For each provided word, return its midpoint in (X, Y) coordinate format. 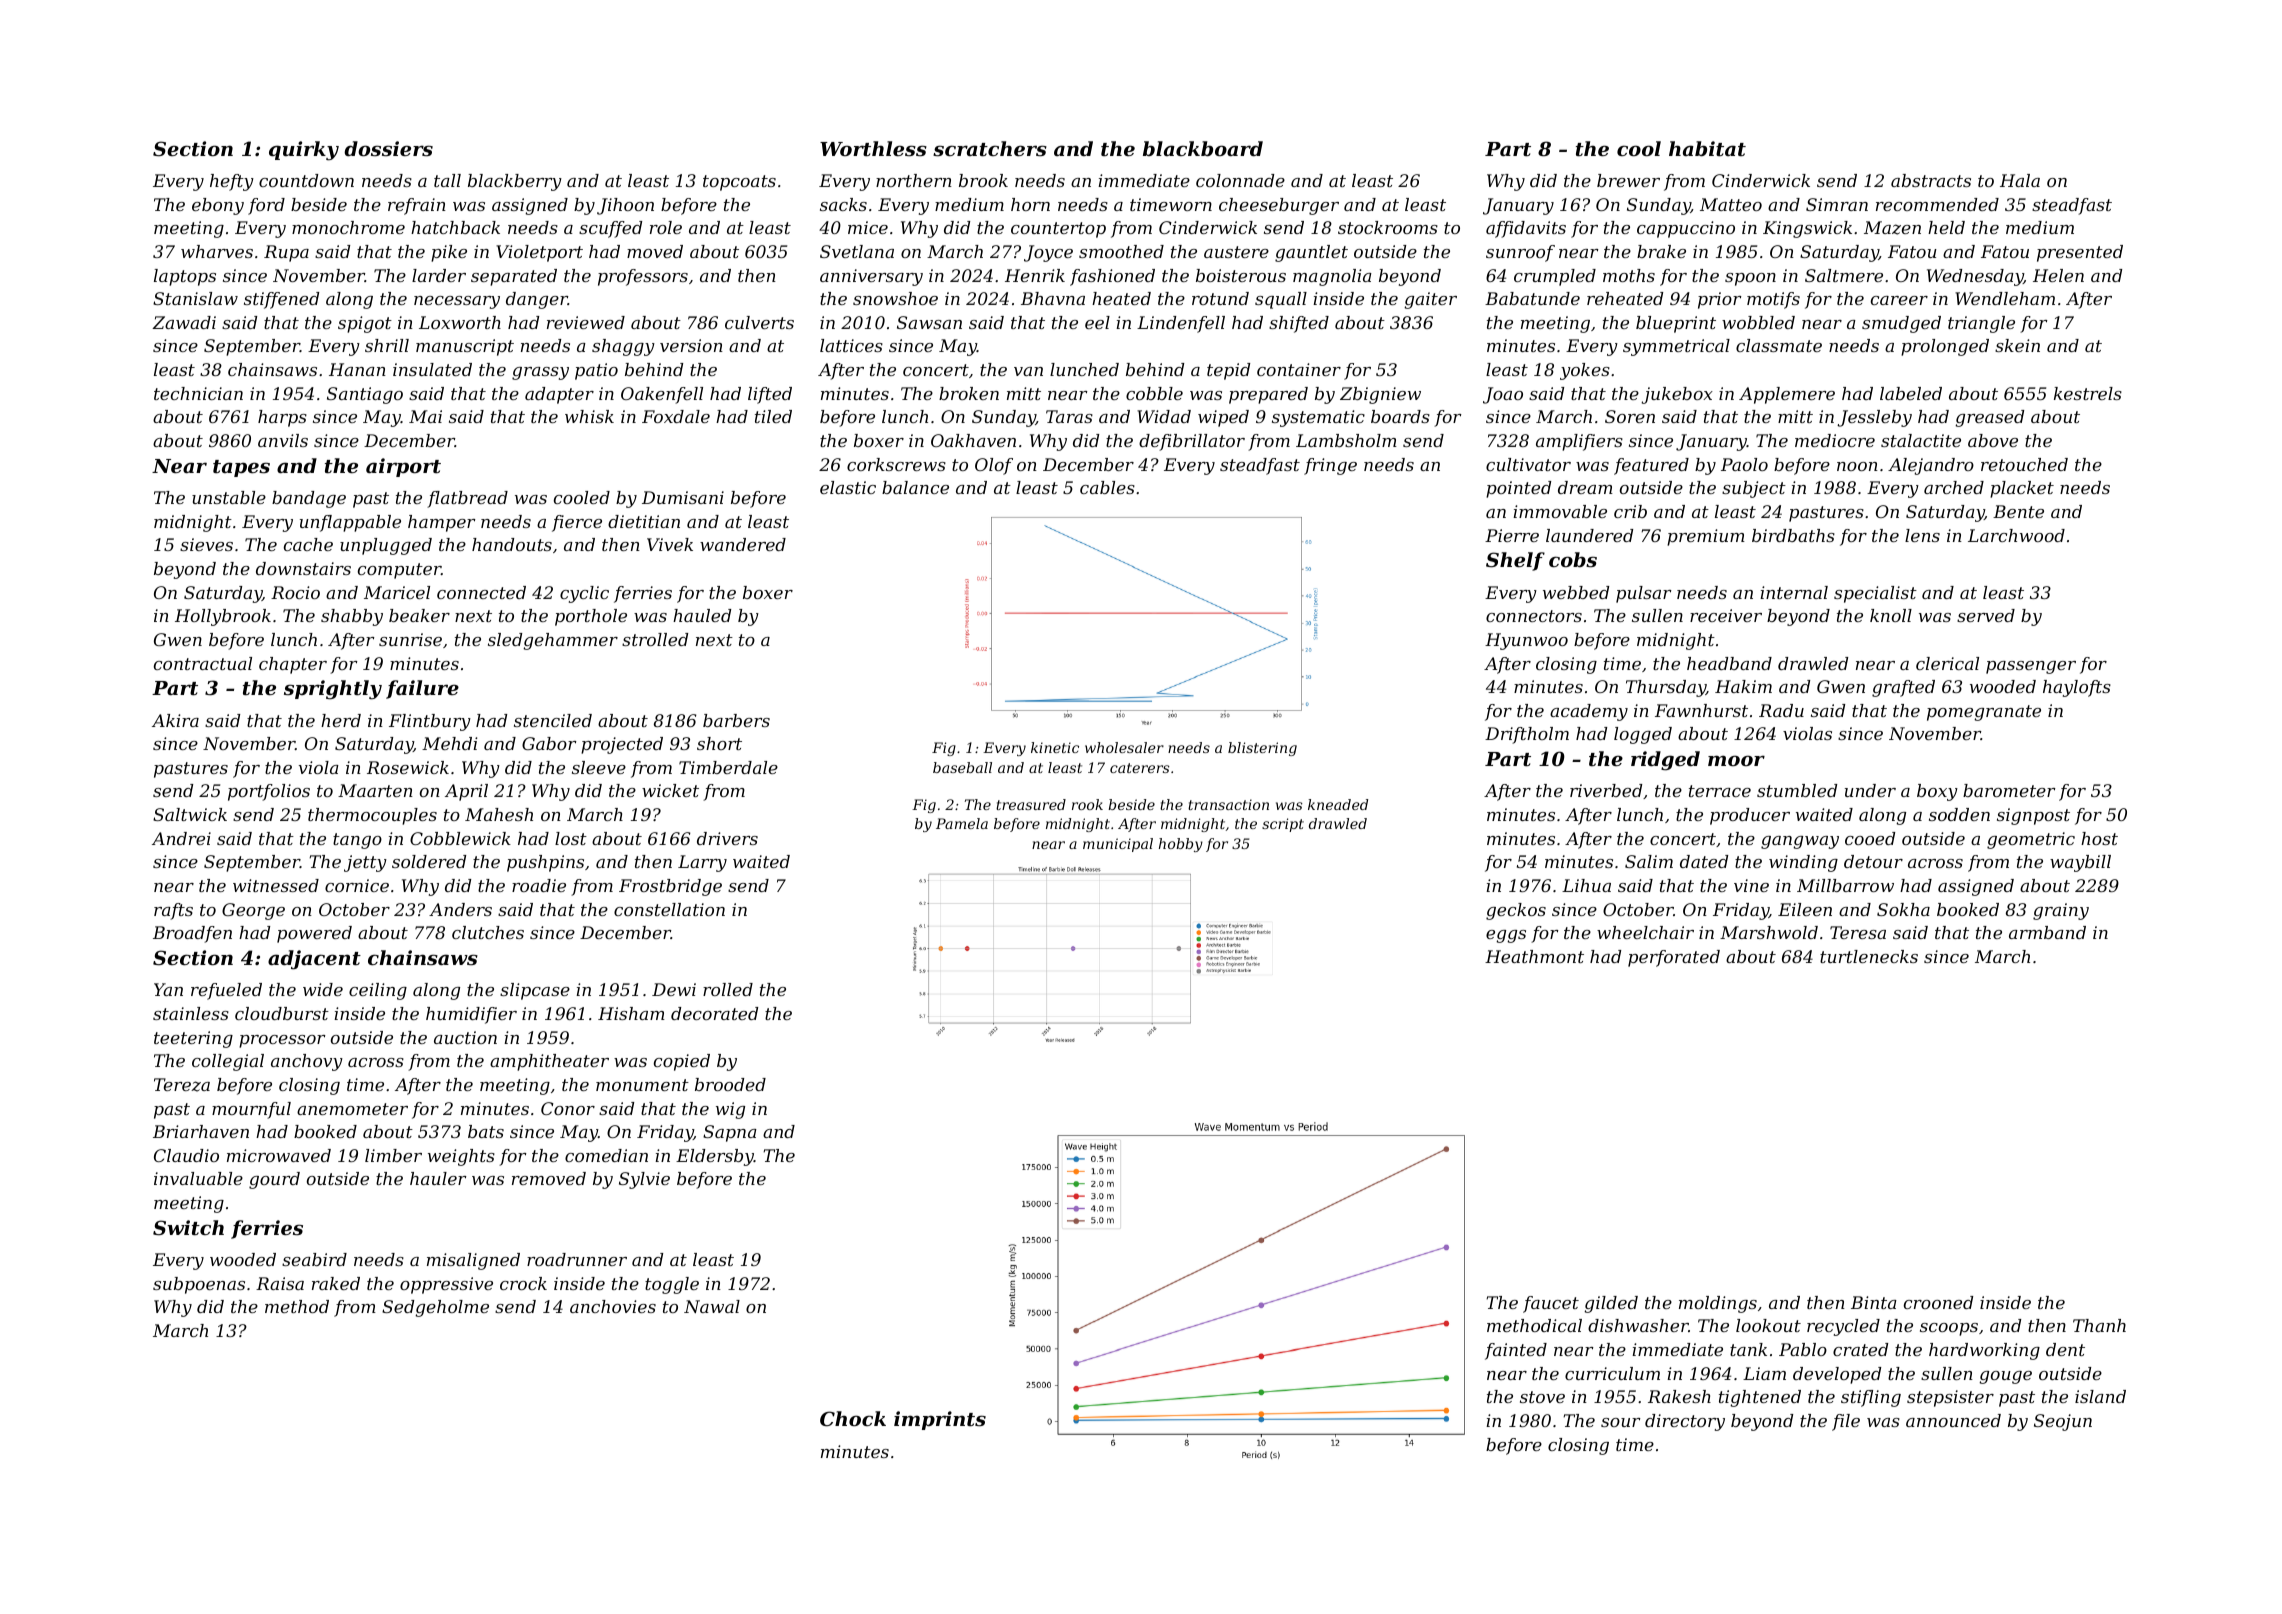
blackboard (1203, 148)
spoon (1750, 279)
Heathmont (1534, 956)
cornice (357, 885)
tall (447, 180)
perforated (1674, 958)
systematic (1318, 418)
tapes (241, 468)
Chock (853, 1418)
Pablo (1803, 1349)
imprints (940, 1420)
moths (1629, 275)
